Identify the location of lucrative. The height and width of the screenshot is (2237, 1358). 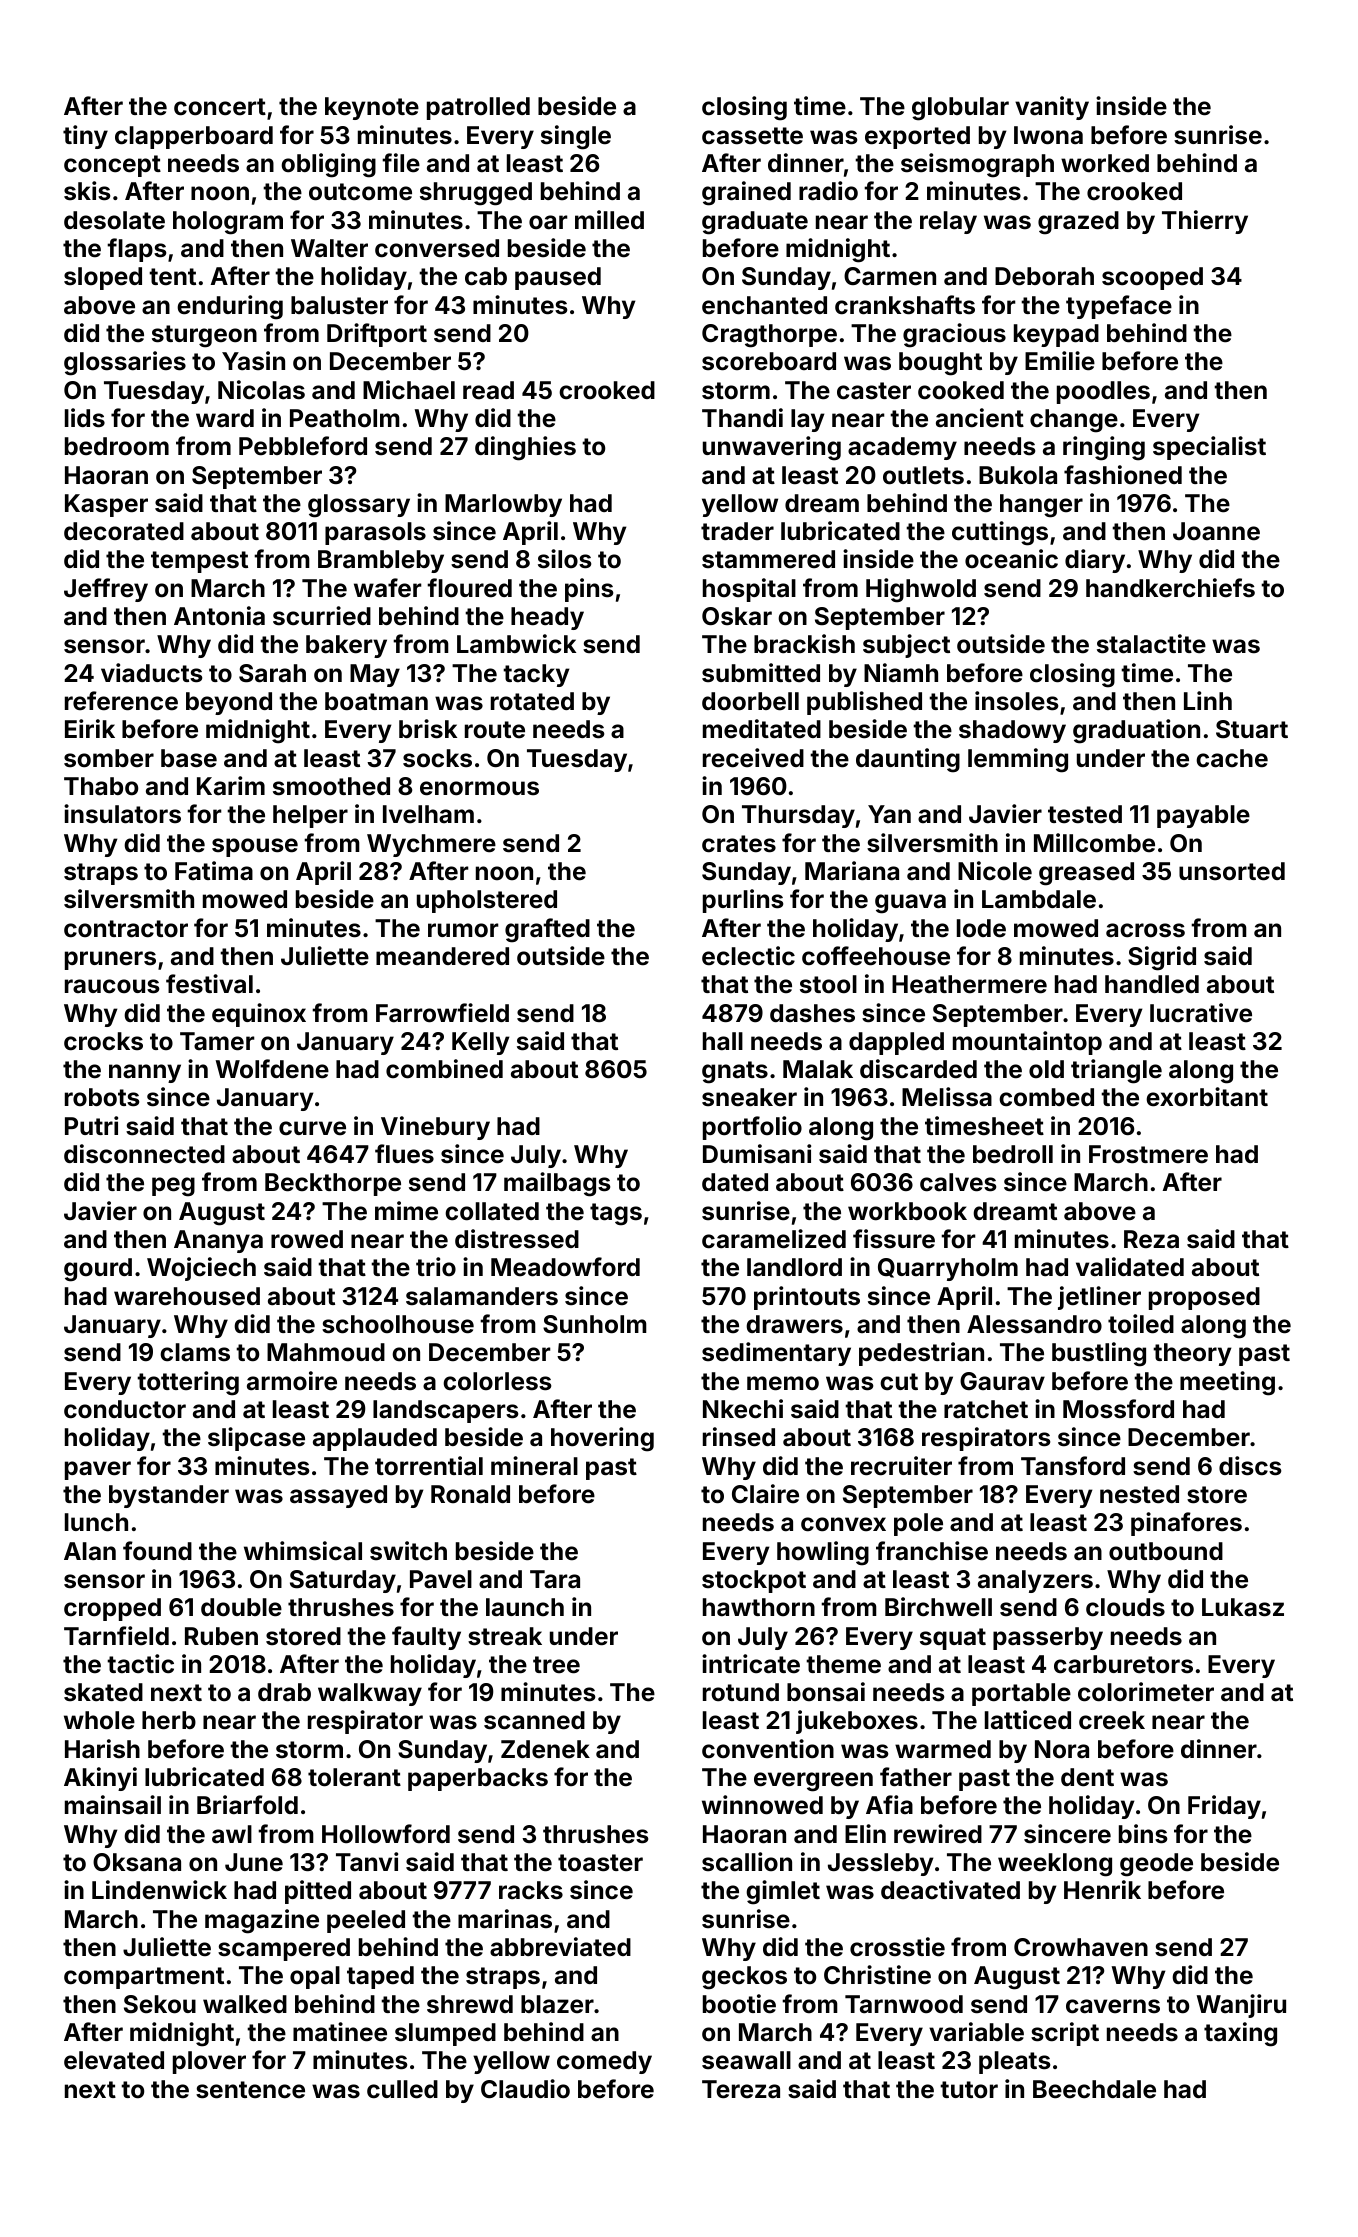
(1201, 1013).
